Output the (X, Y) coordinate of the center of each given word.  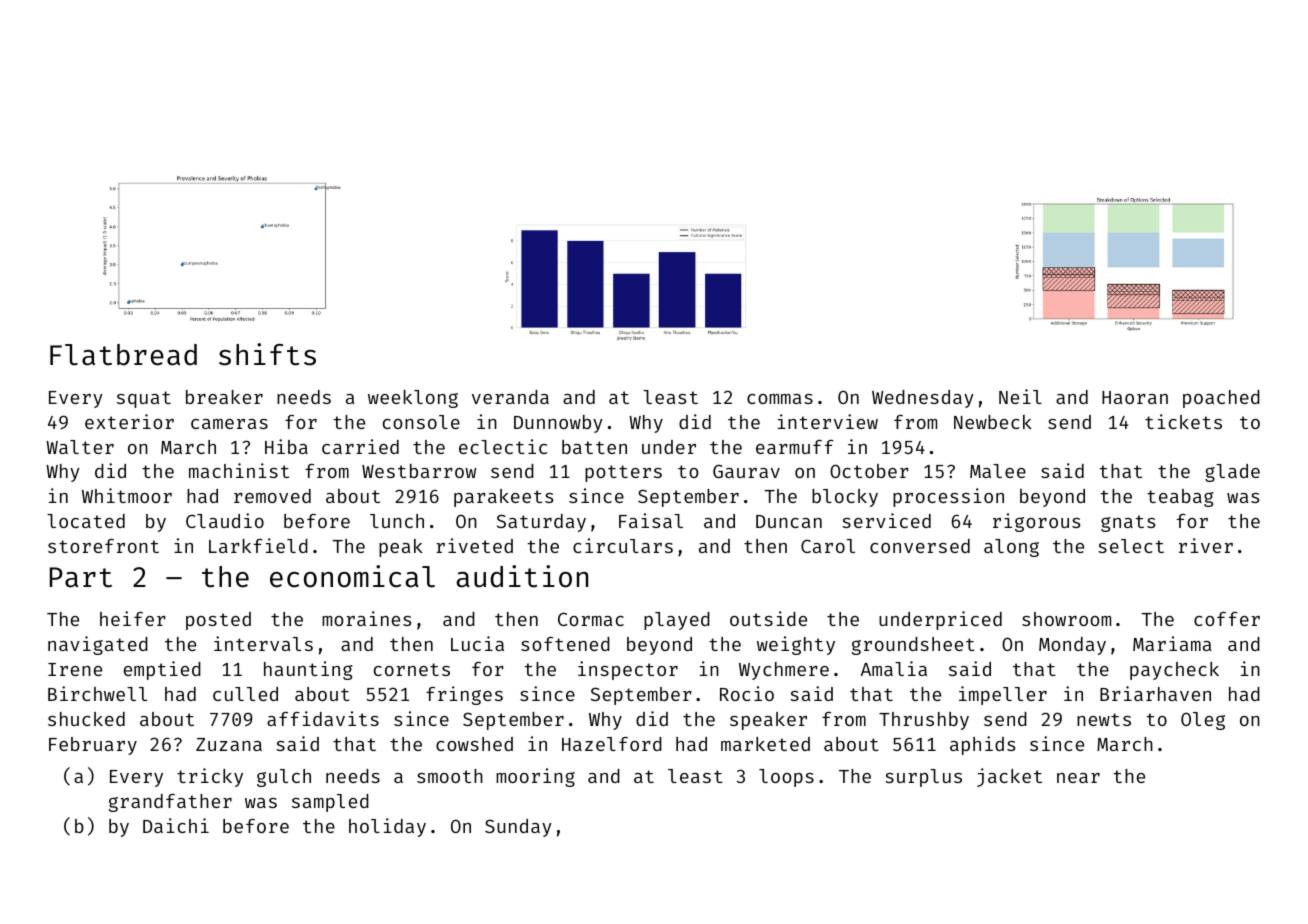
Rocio (747, 693)
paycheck (1174, 671)
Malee (998, 471)
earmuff (795, 447)
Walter (80, 447)
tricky (210, 777)
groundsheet (913, 646)
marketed (765, 744)
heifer (133, 618)
